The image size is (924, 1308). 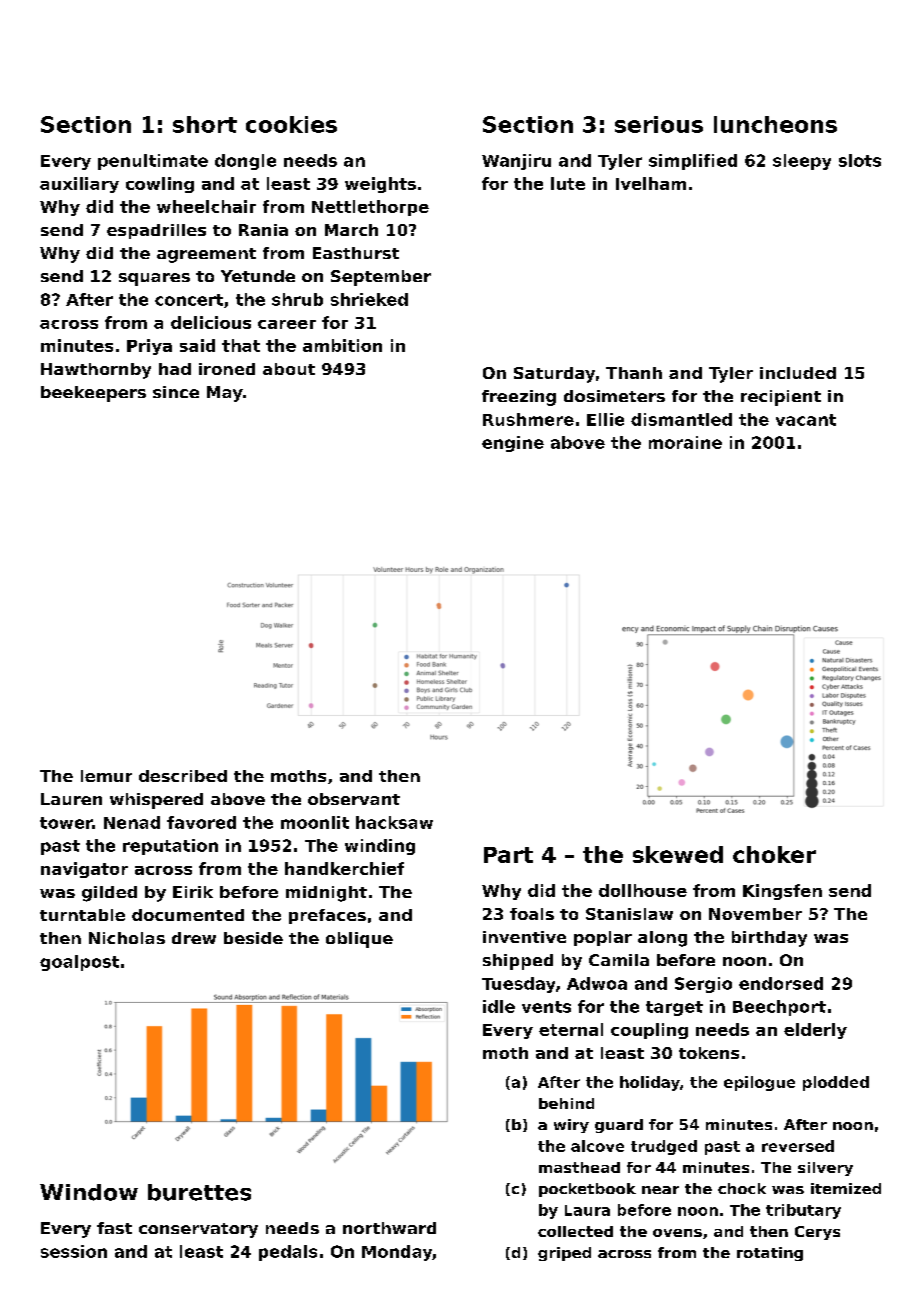 What do you see at coordinates (659, 124) in the page?
I see `serious` at bounding box center [659, 124].
